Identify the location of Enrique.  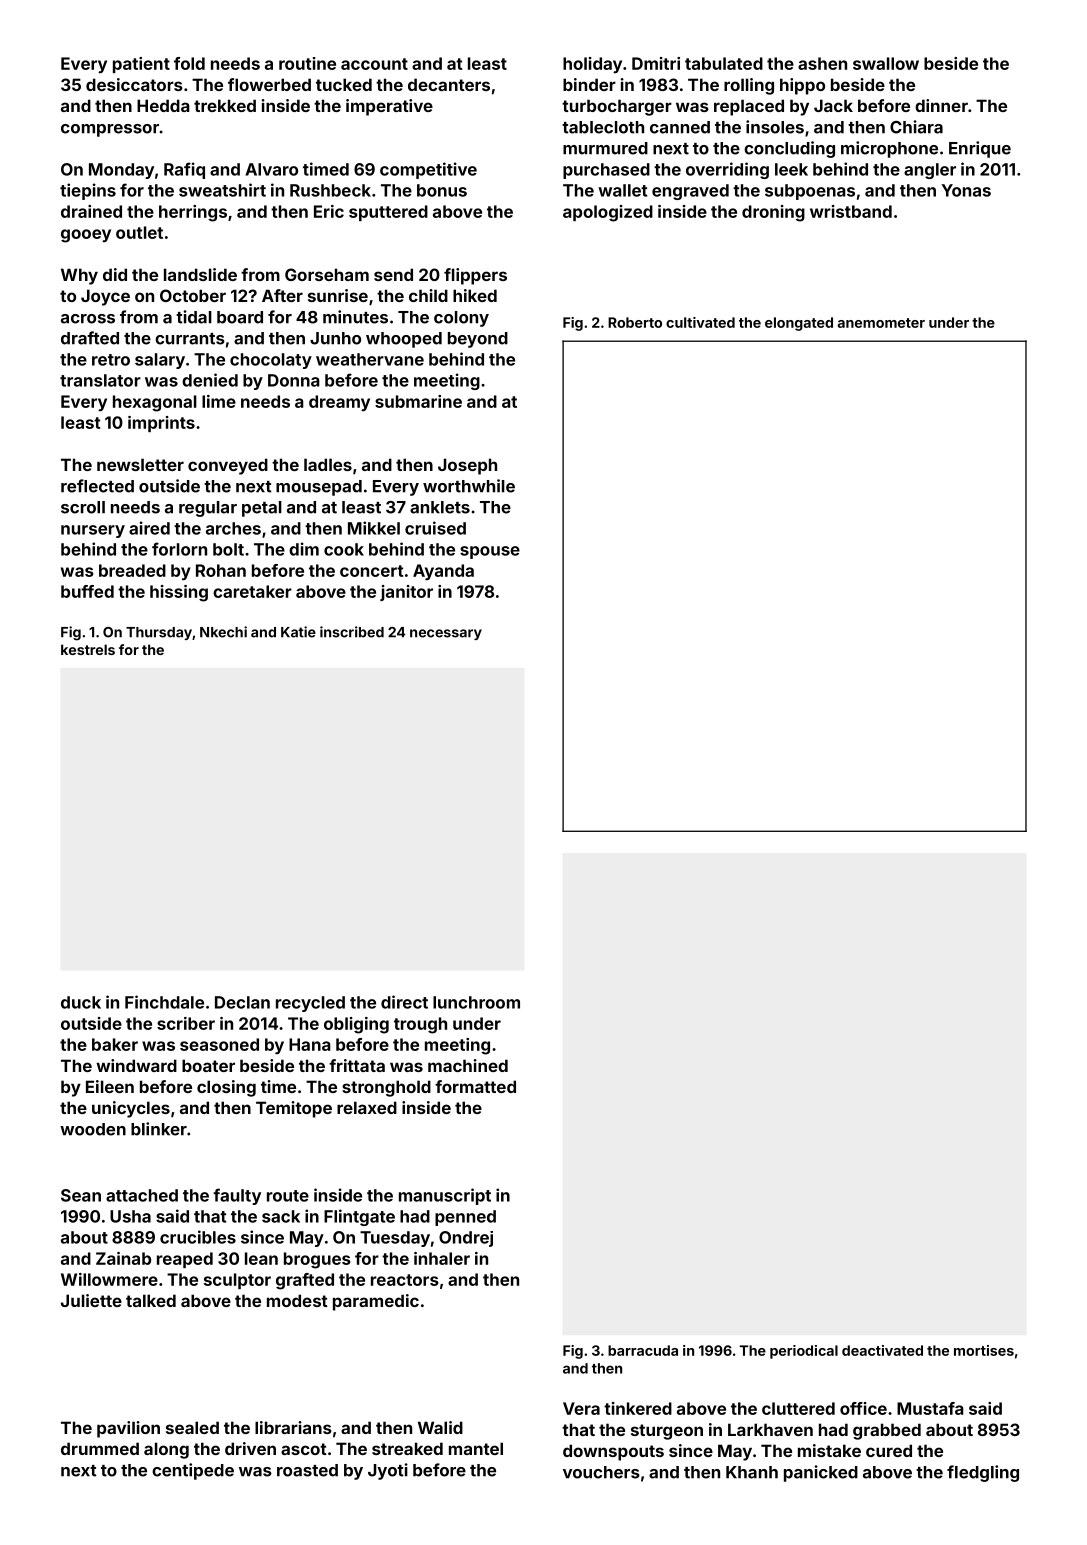
(980, 149).
